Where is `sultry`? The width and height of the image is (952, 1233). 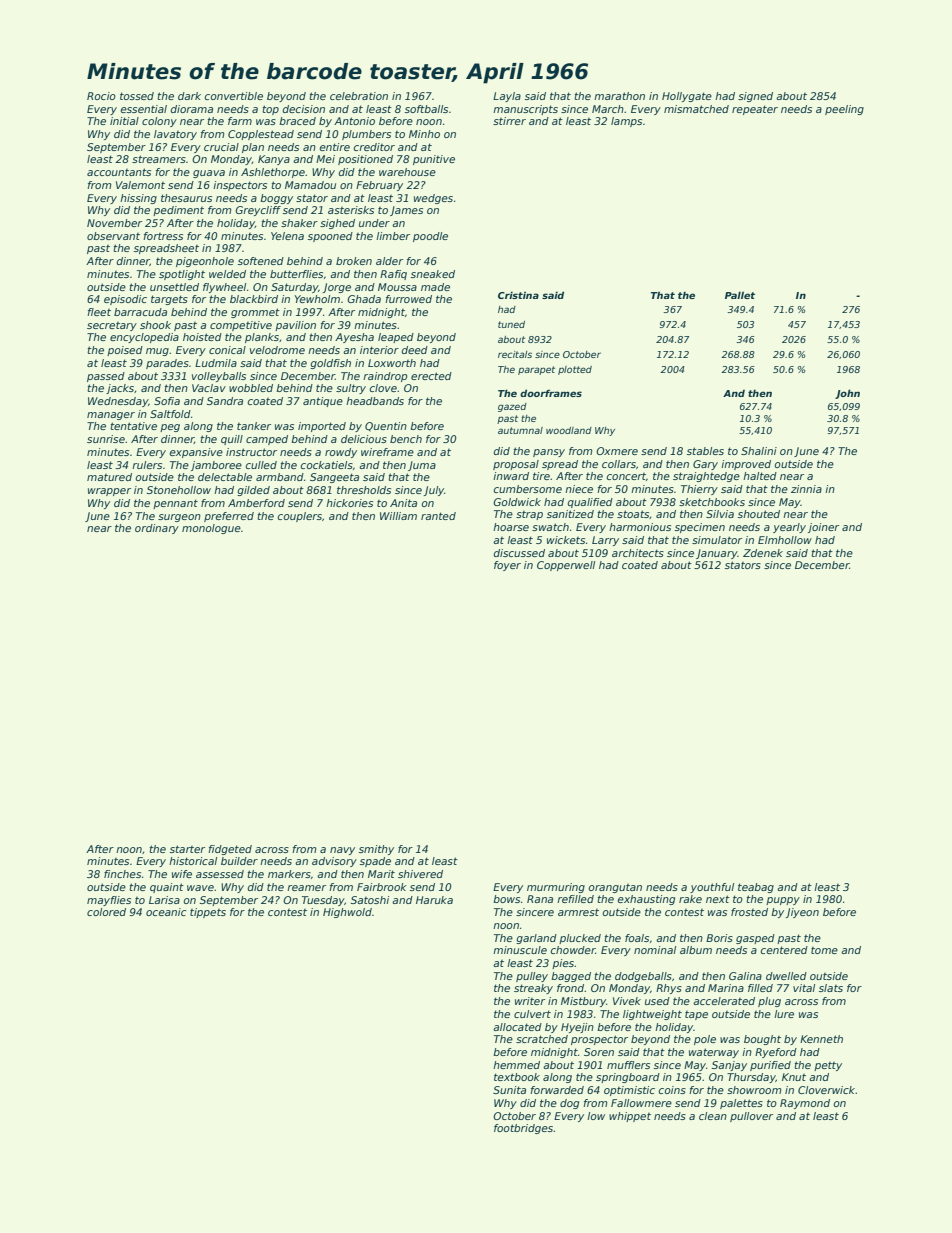
sultry is located at coordinates (351, 389).
